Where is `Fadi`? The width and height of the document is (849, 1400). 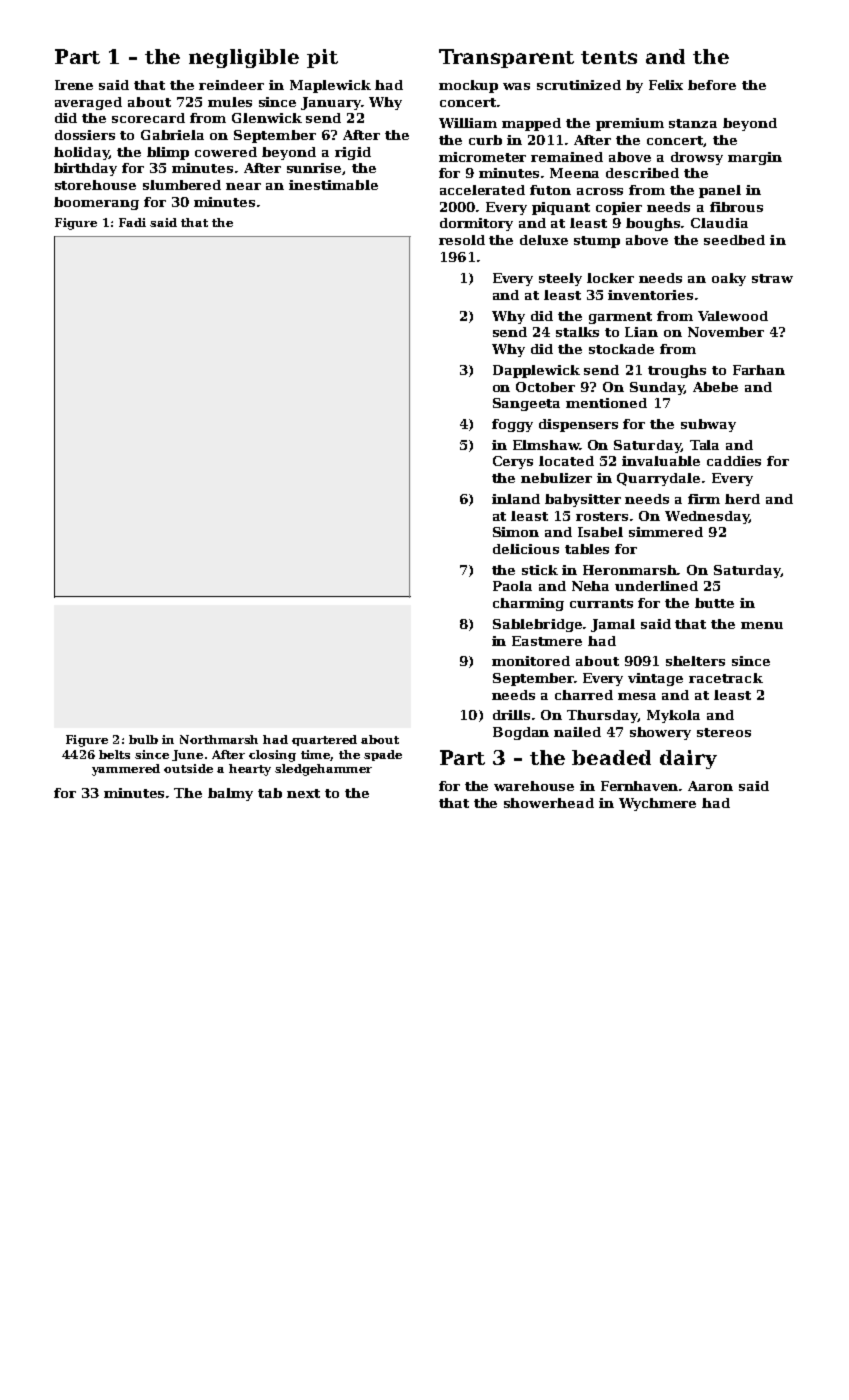 Fadi is located at coordinates (132, 222).
